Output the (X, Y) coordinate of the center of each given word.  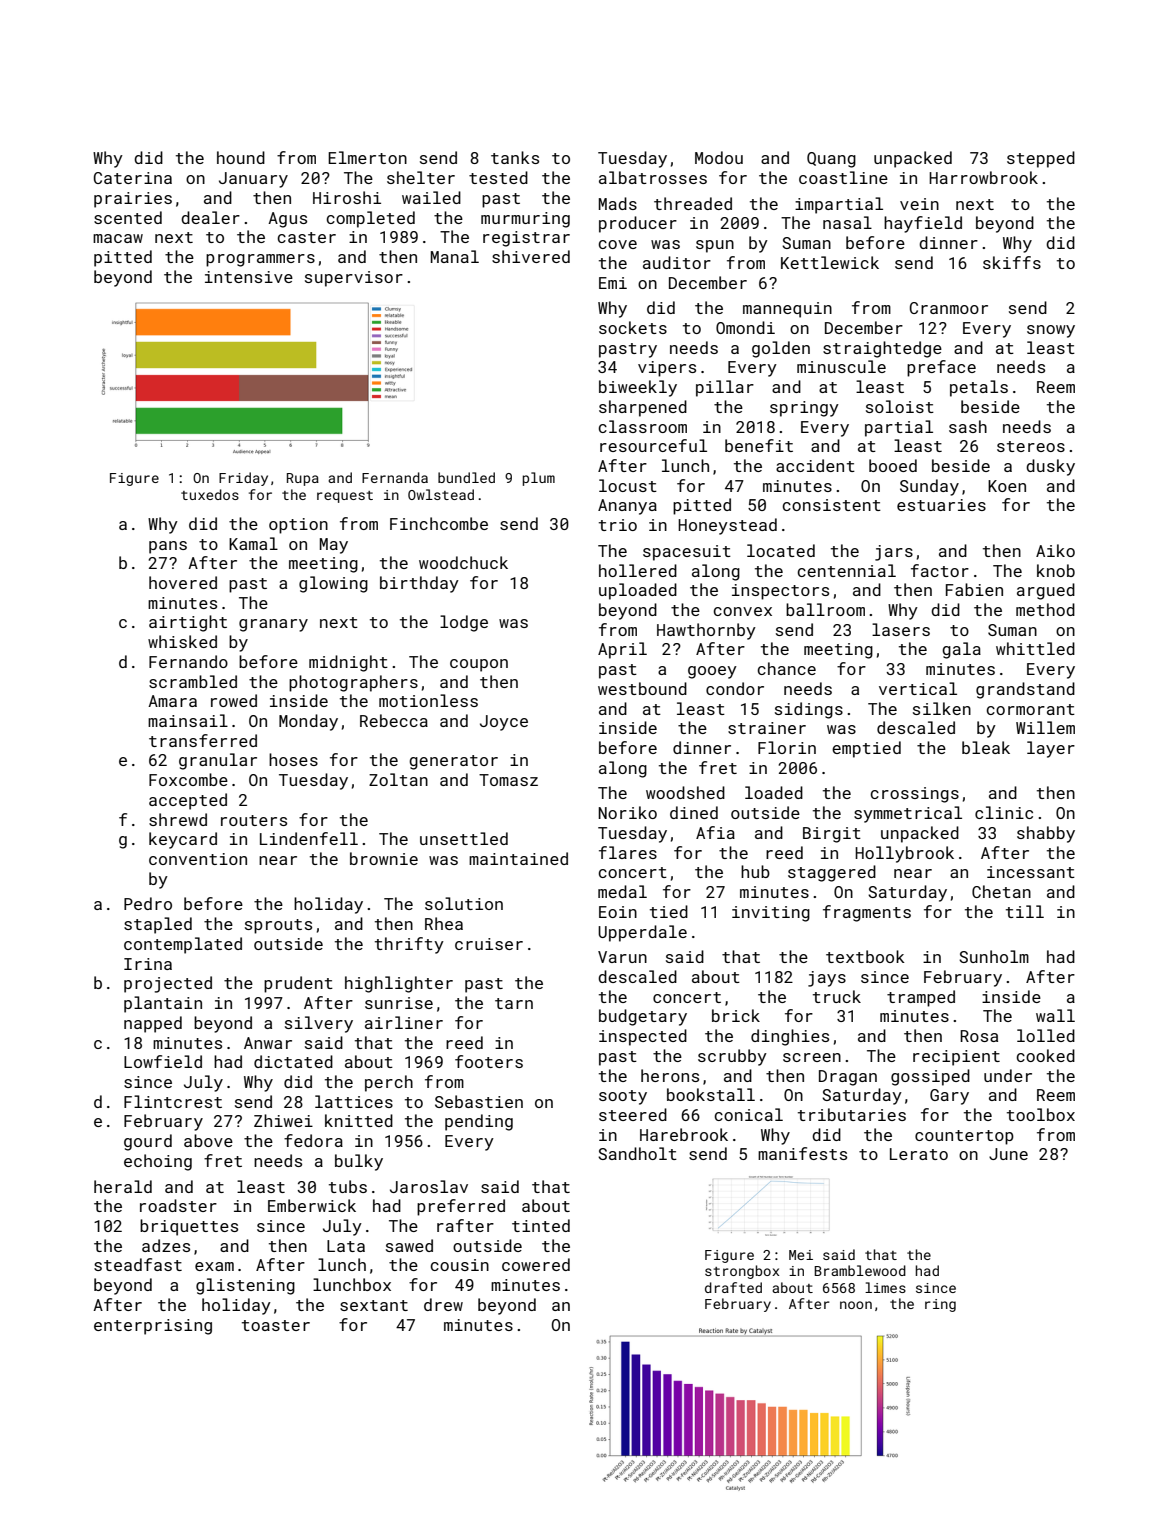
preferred (461, 1207)
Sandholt (637, 1153)
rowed (234, 700)
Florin (787, 747)
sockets (633, 327)
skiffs (1012, 262)
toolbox (1041, 1114)
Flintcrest (173, 1101)
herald (123, 1186)
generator (453, 762)
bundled (466, 477)
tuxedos (210, 494)
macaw (118, 238)
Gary (949, 1097)
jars (894, 553)
